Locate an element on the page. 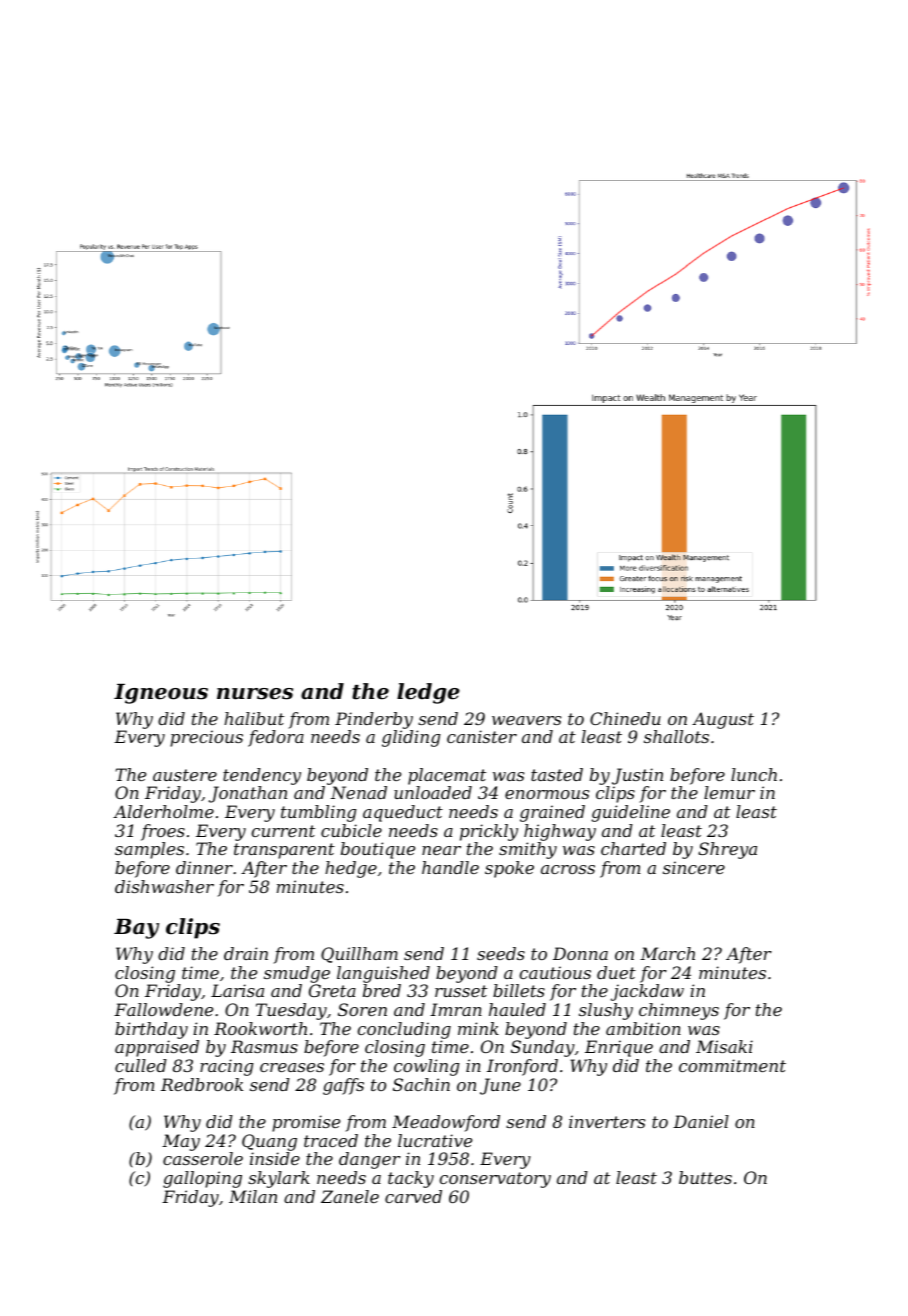 This image has width=908, height=1316. Rookworth is located at coordinates (260, 1028).
